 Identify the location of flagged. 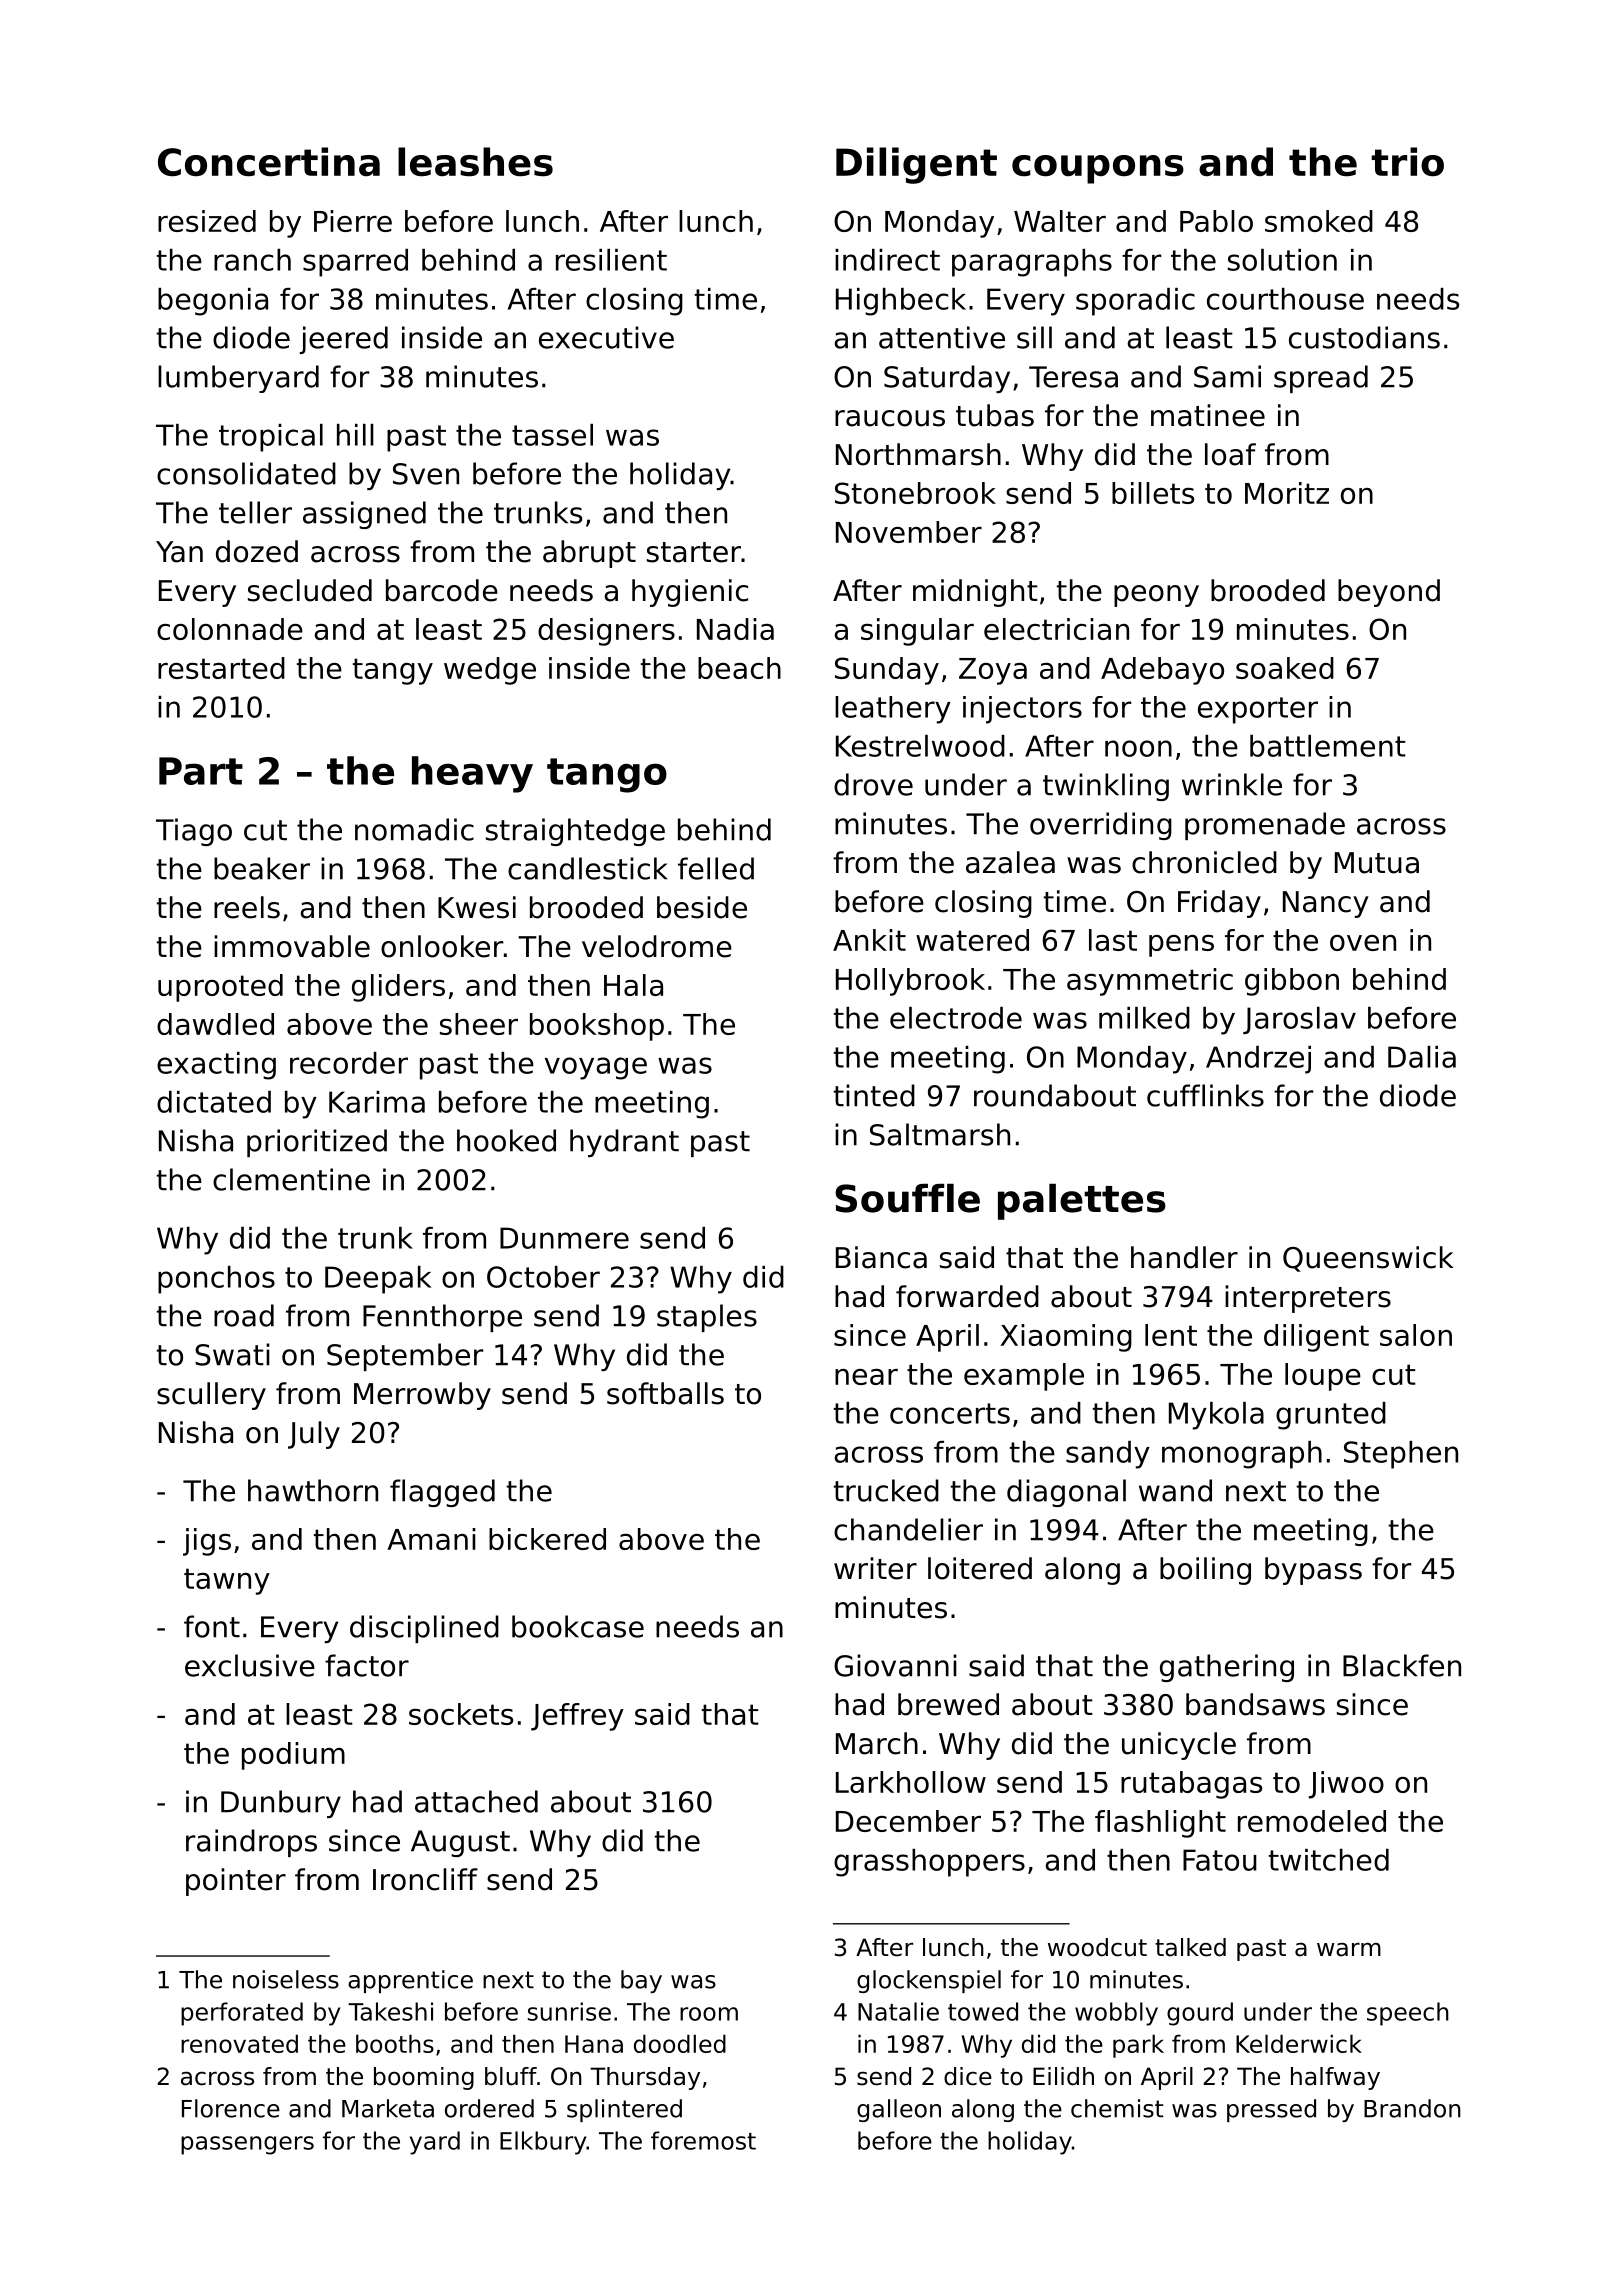
(442, 1493).
